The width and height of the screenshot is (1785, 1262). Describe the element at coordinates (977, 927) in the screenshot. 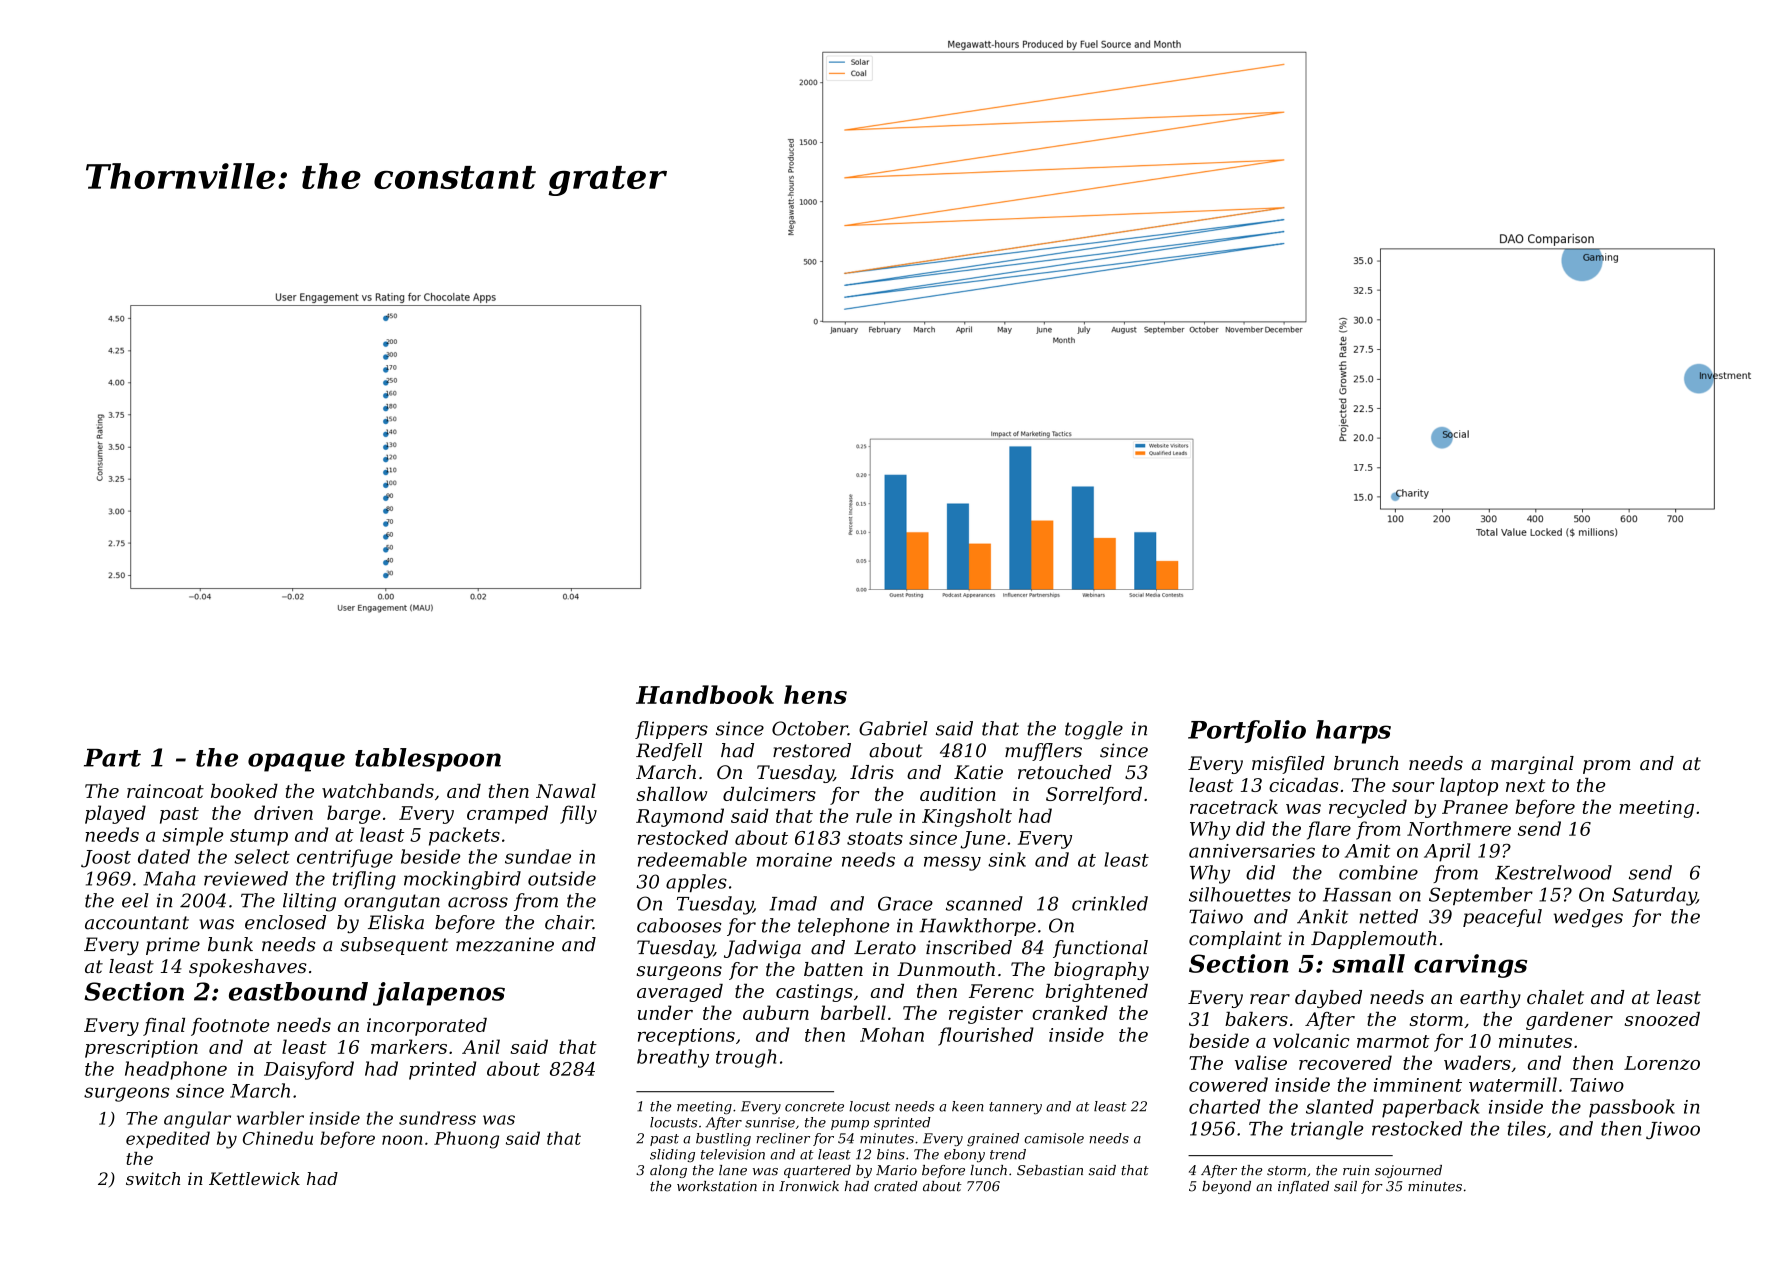

I see `Hawkthorpe` at that location.
